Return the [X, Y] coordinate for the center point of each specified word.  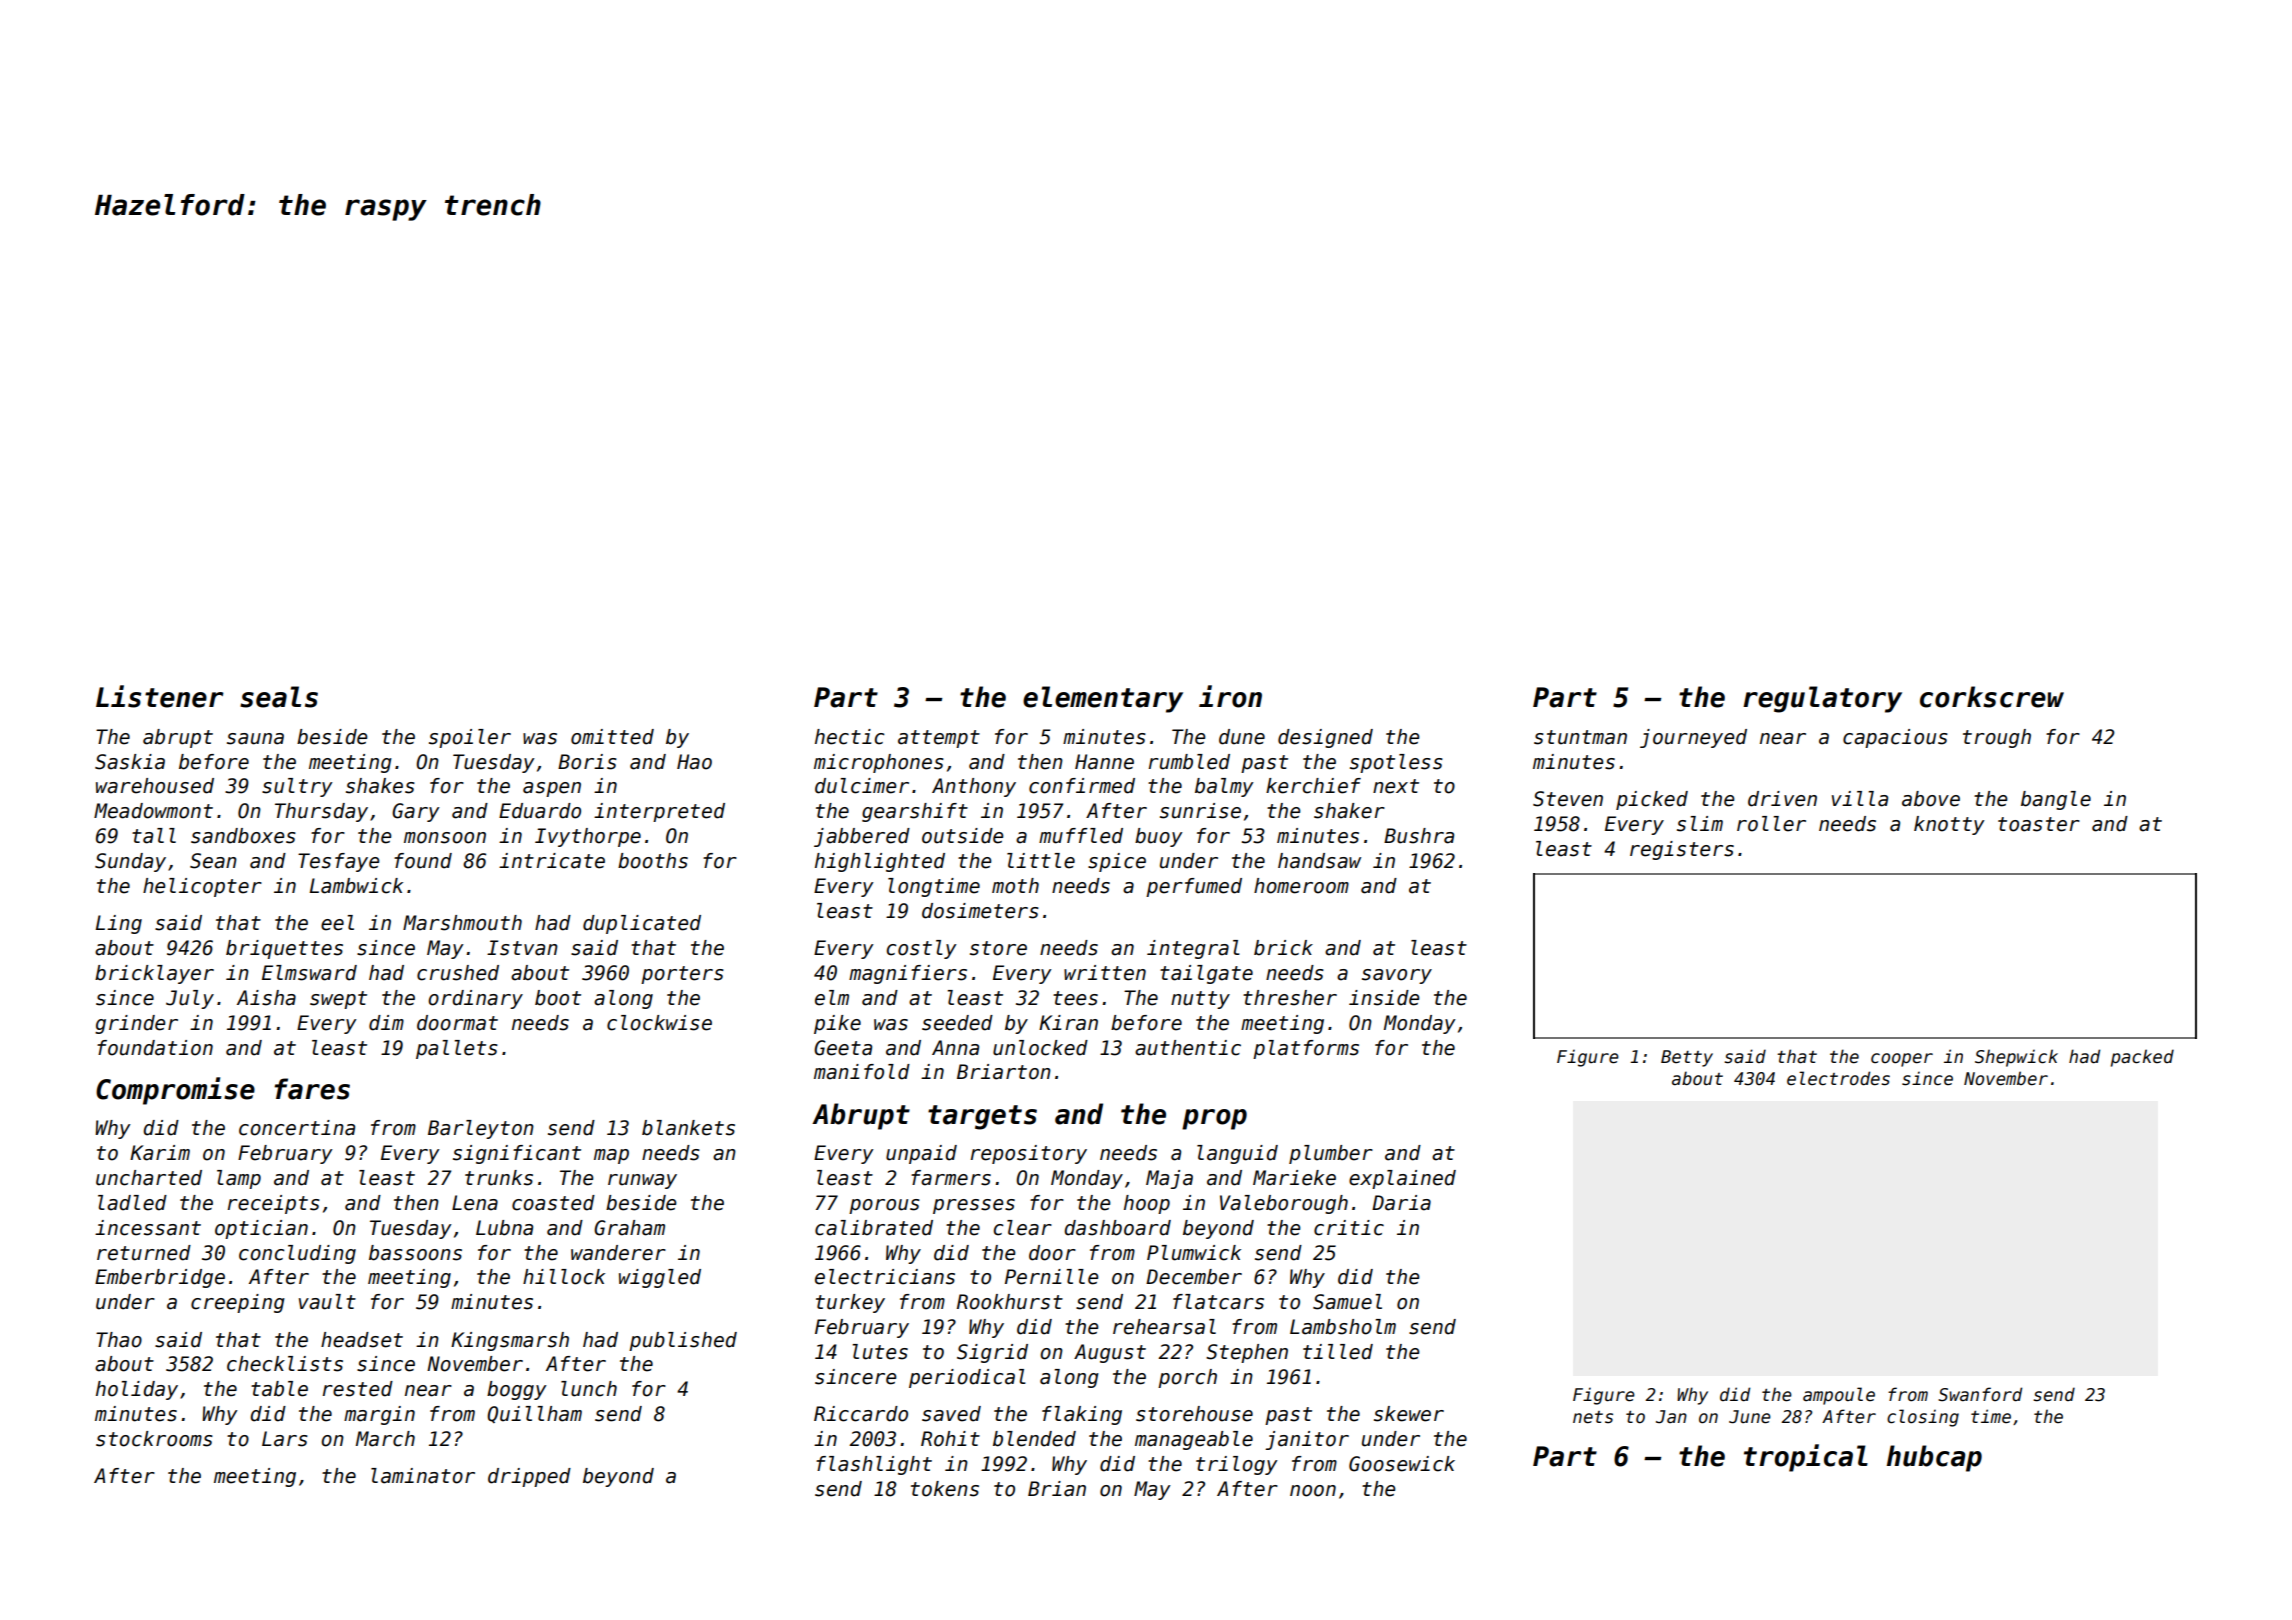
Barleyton [481, 1129]
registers [1682, 850]
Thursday [321, 812]
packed [2142, 1058]
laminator [423, 1476]
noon [1313, 1491]
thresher [1290, 998]
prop [1214, 1119]
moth [1015, 886]
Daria [1401, 1203]
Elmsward [309, 973]
